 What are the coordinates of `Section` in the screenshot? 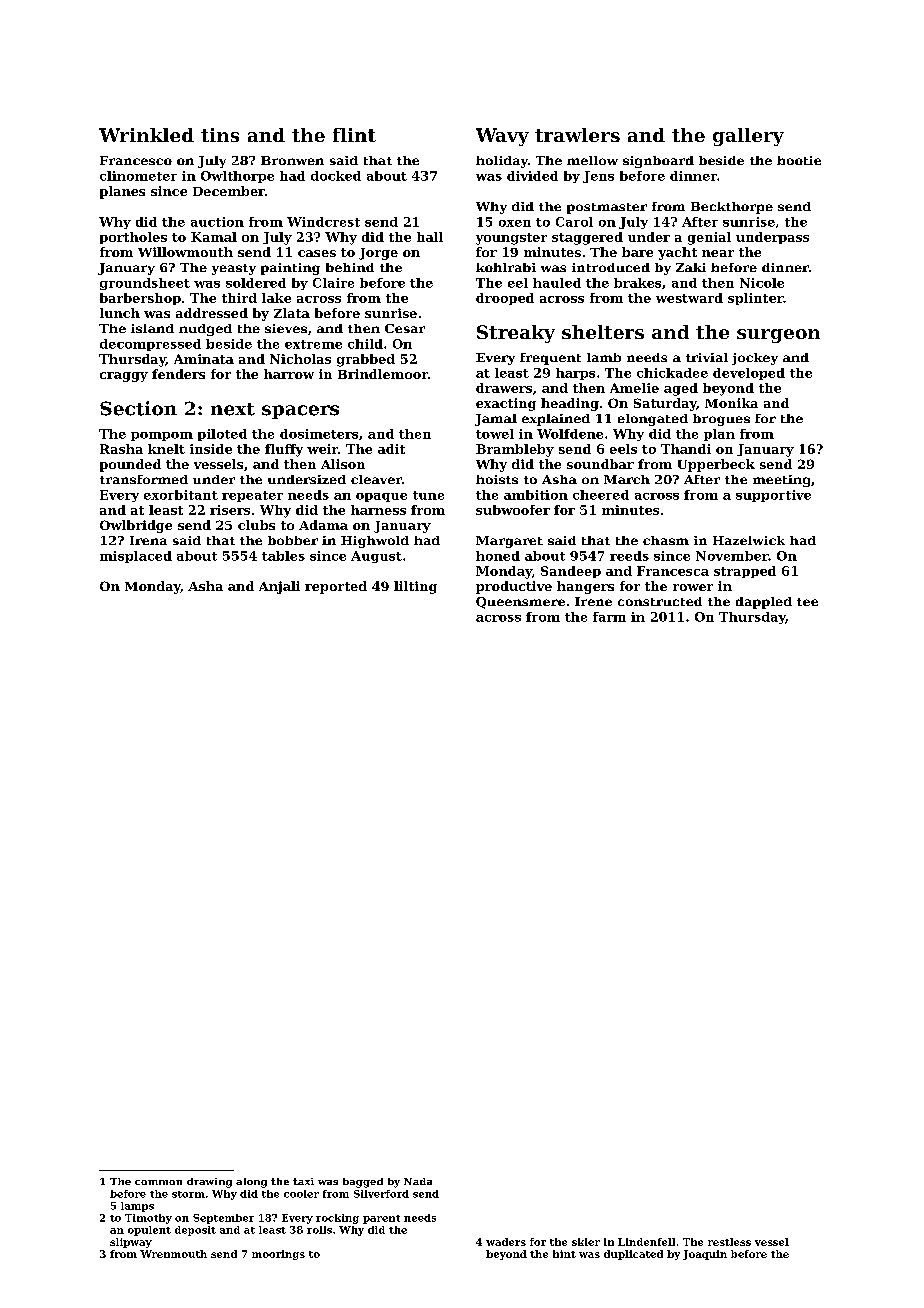 It's located at (138, 408).
